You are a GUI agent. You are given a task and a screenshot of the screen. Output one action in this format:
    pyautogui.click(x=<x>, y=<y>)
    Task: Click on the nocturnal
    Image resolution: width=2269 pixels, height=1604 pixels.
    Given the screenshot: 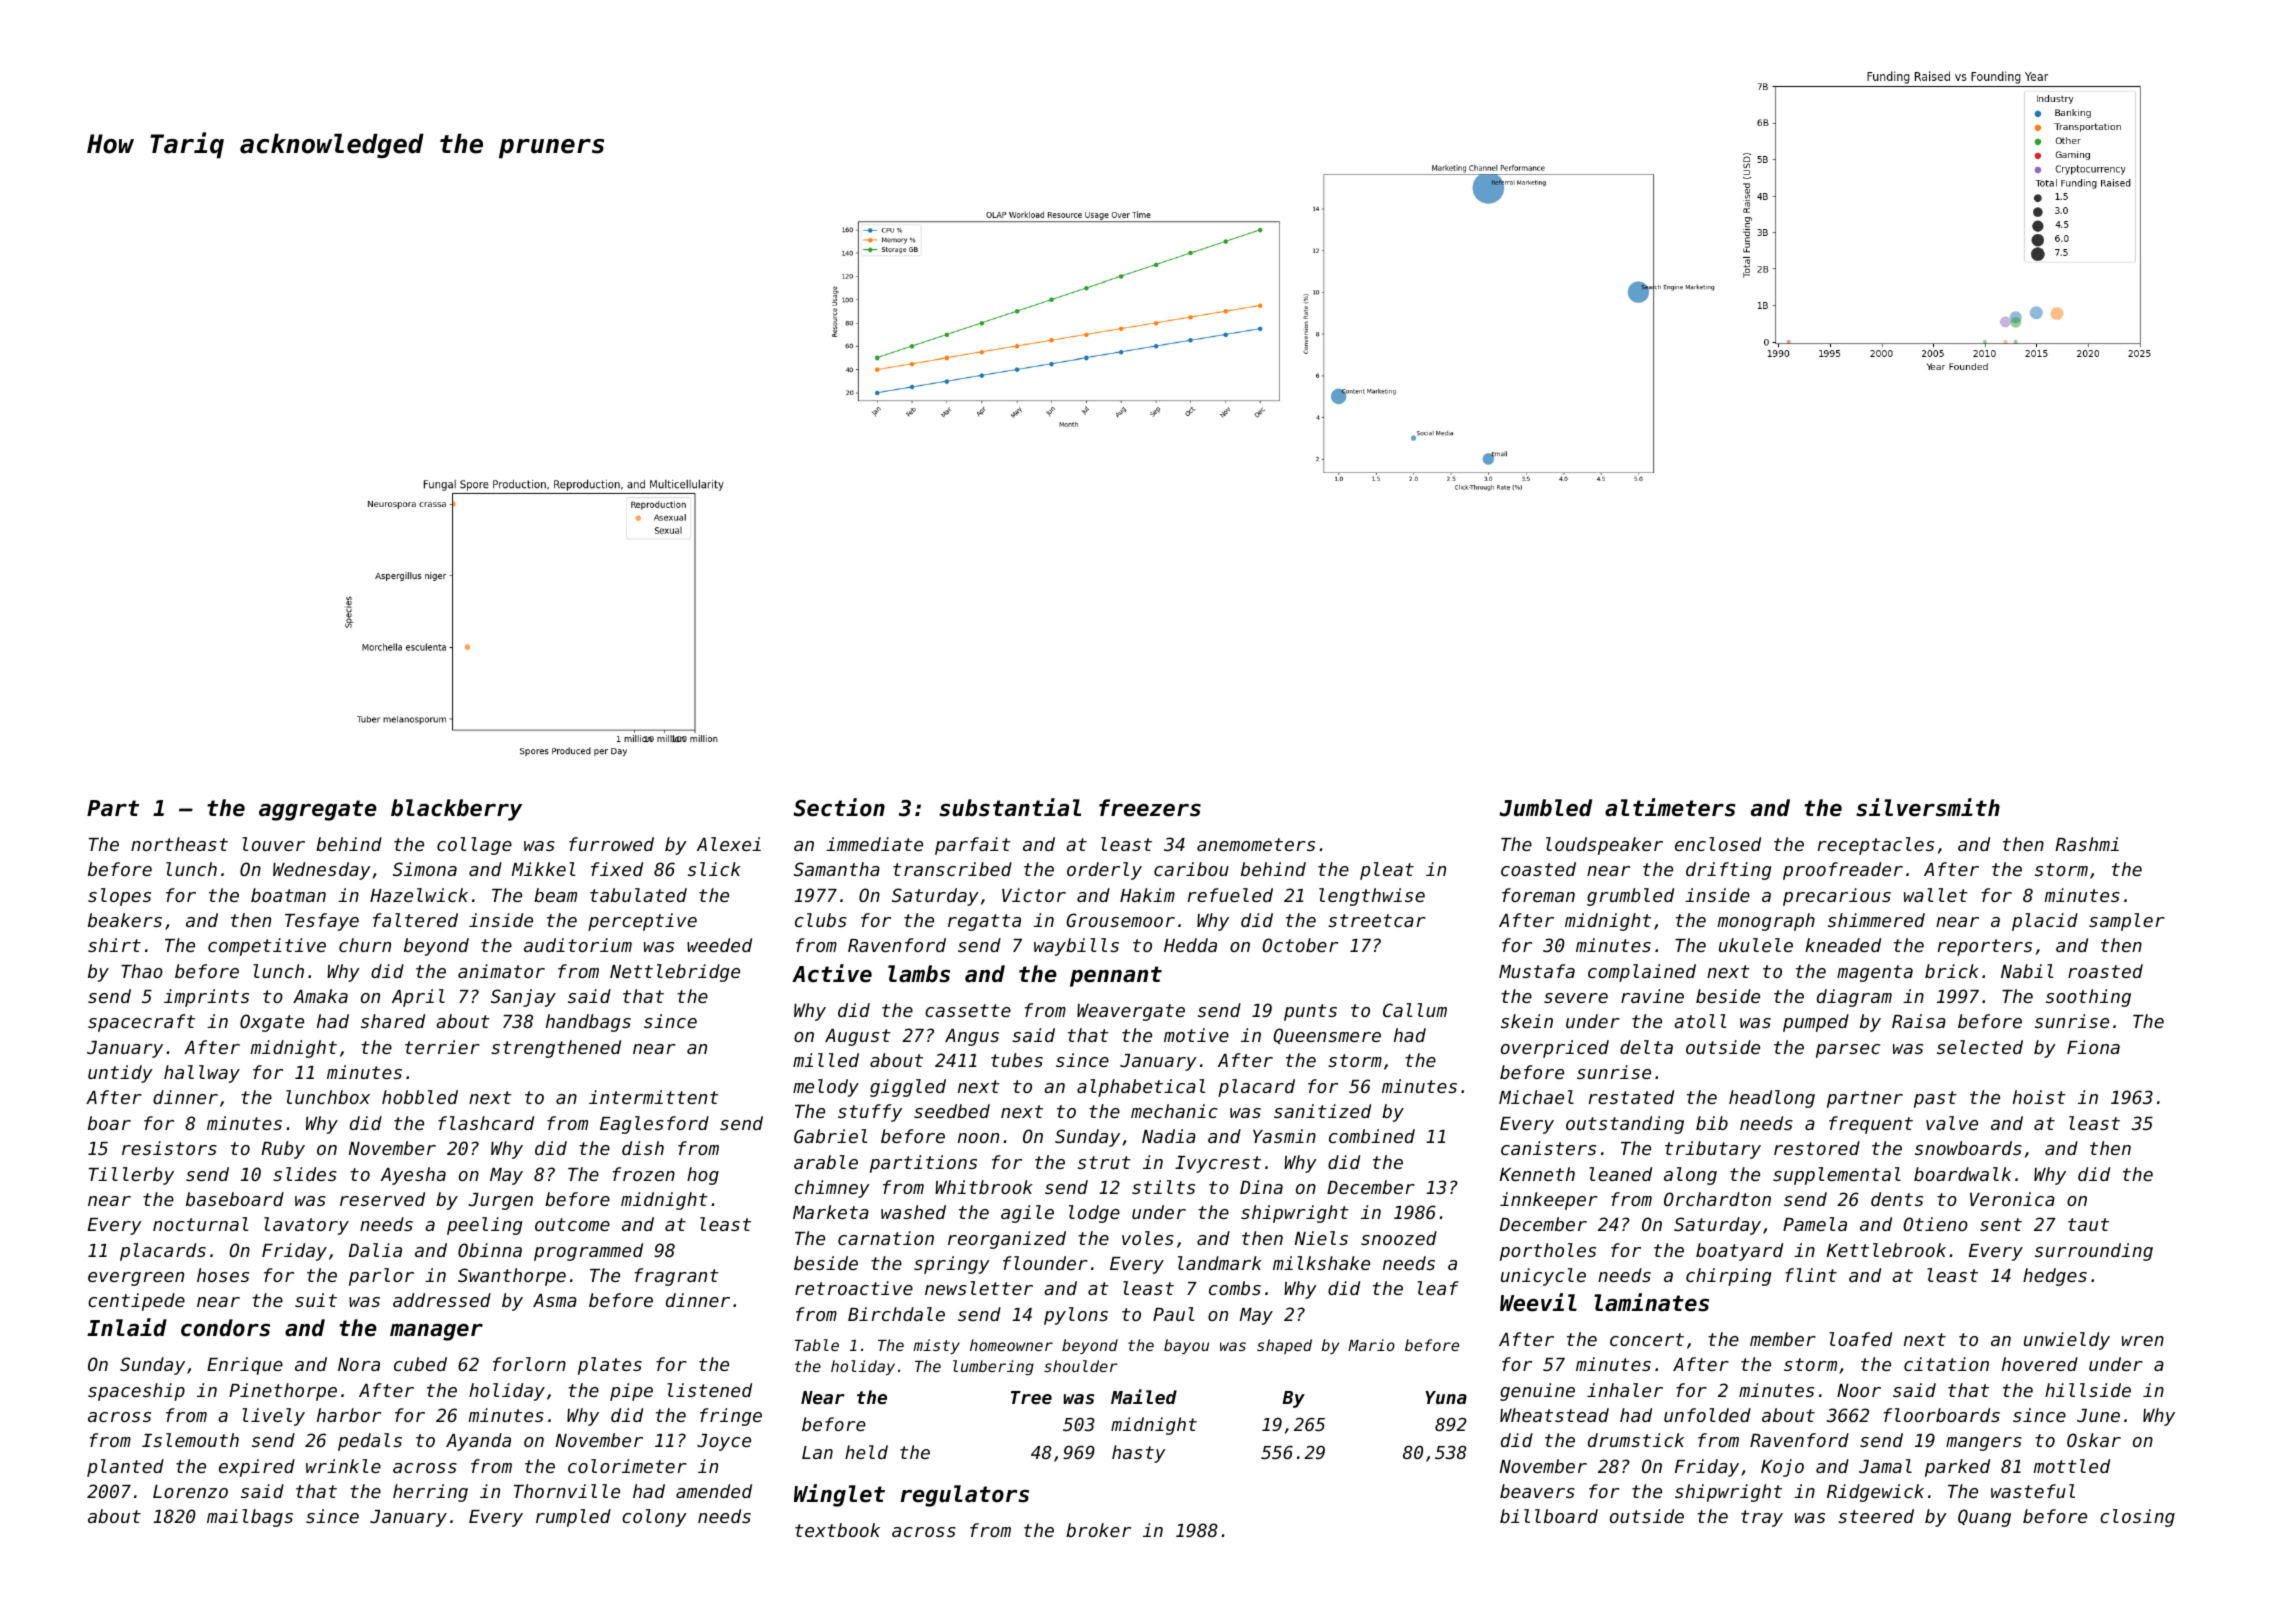 What is the action you would take?
    pyautogui.click(x=200, y=1224)
